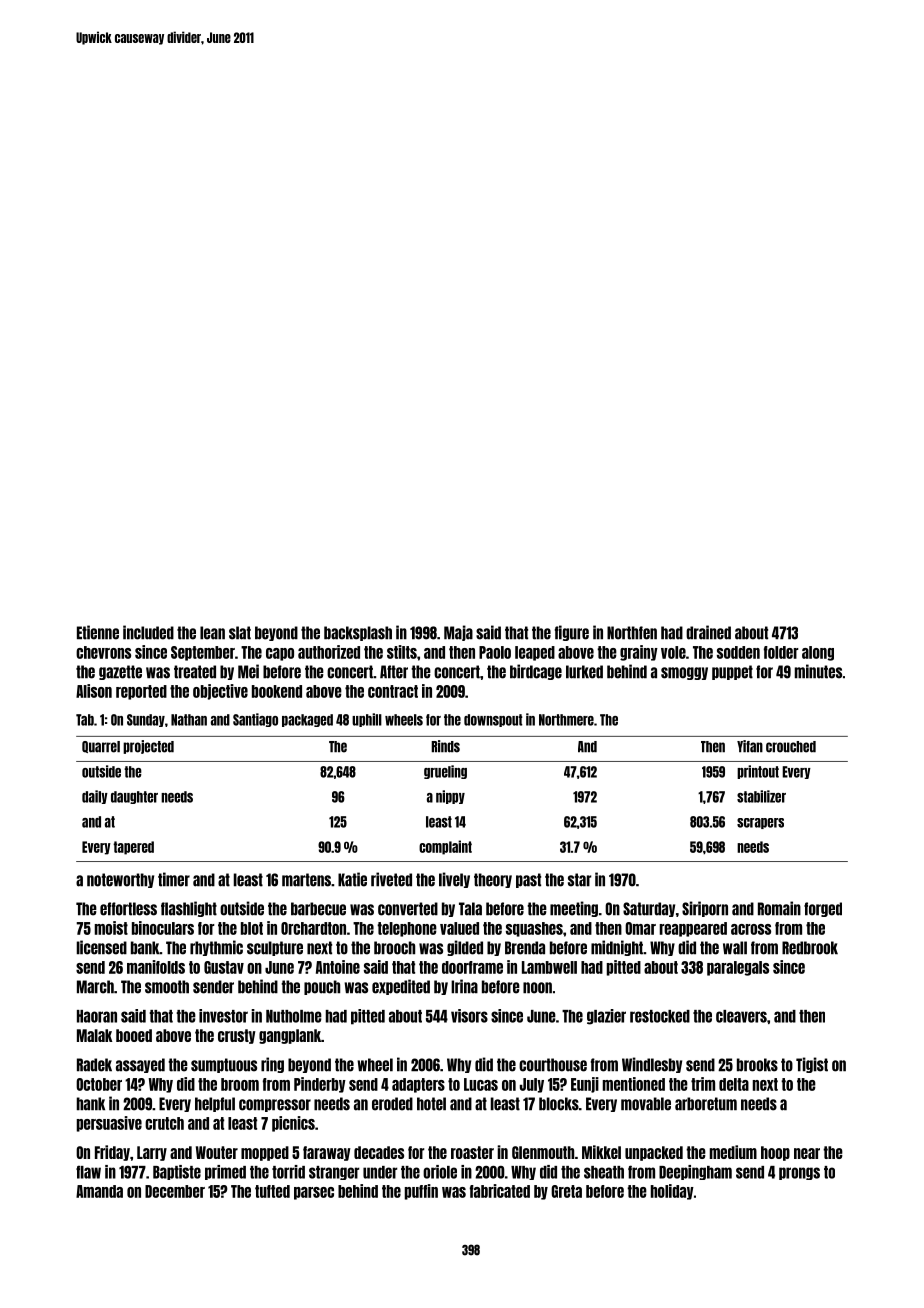  What do you see at coordinates (469, 1016) in the screenshot?
I see `visors` at bounding box center [469, 1016].
